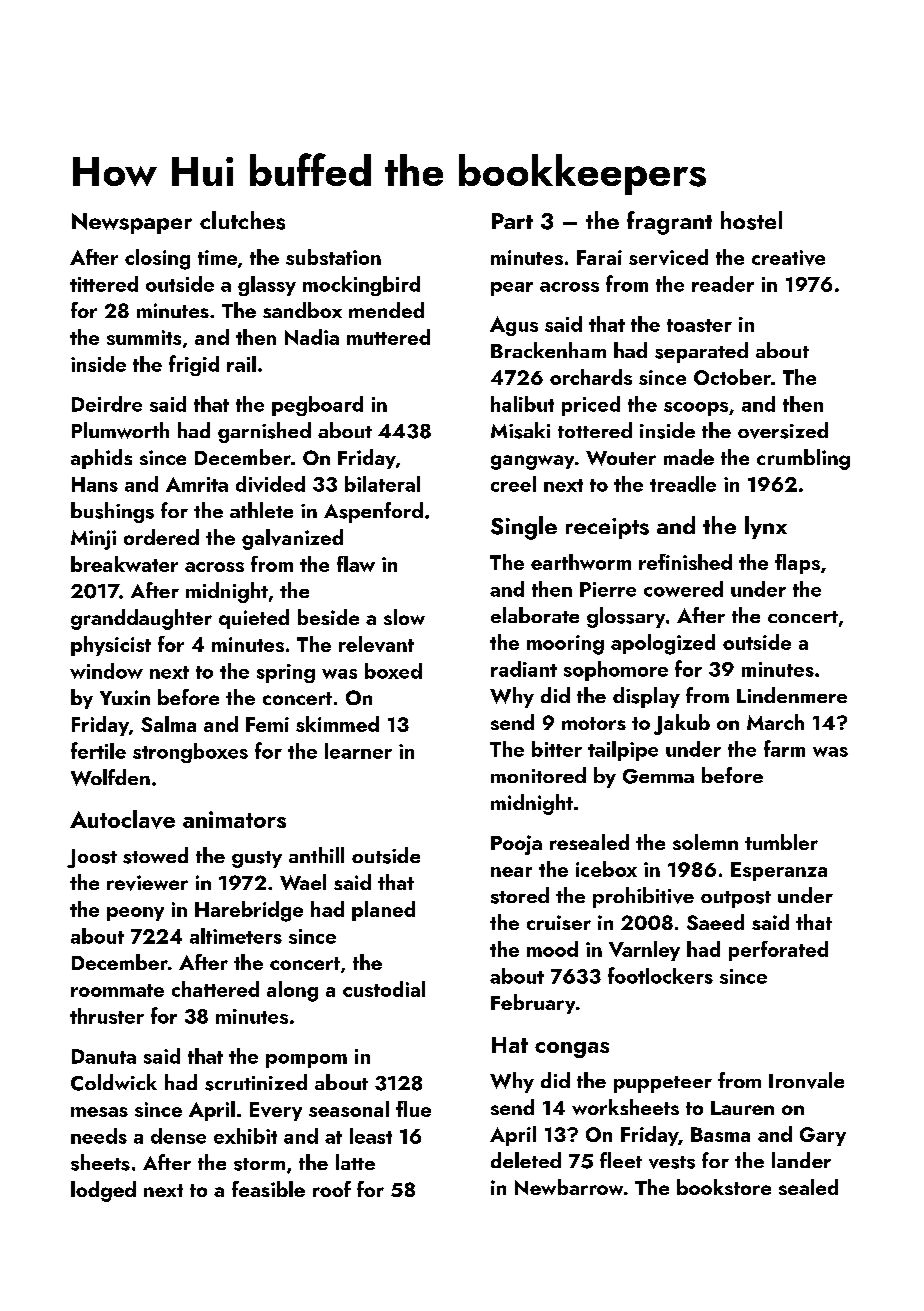 Image resolution: width=924 pixels, height=1311 pixels. What do you see at coordinates (751, 220) in the screenshot?
I see `hostel` at bounding box center [751, 220].
